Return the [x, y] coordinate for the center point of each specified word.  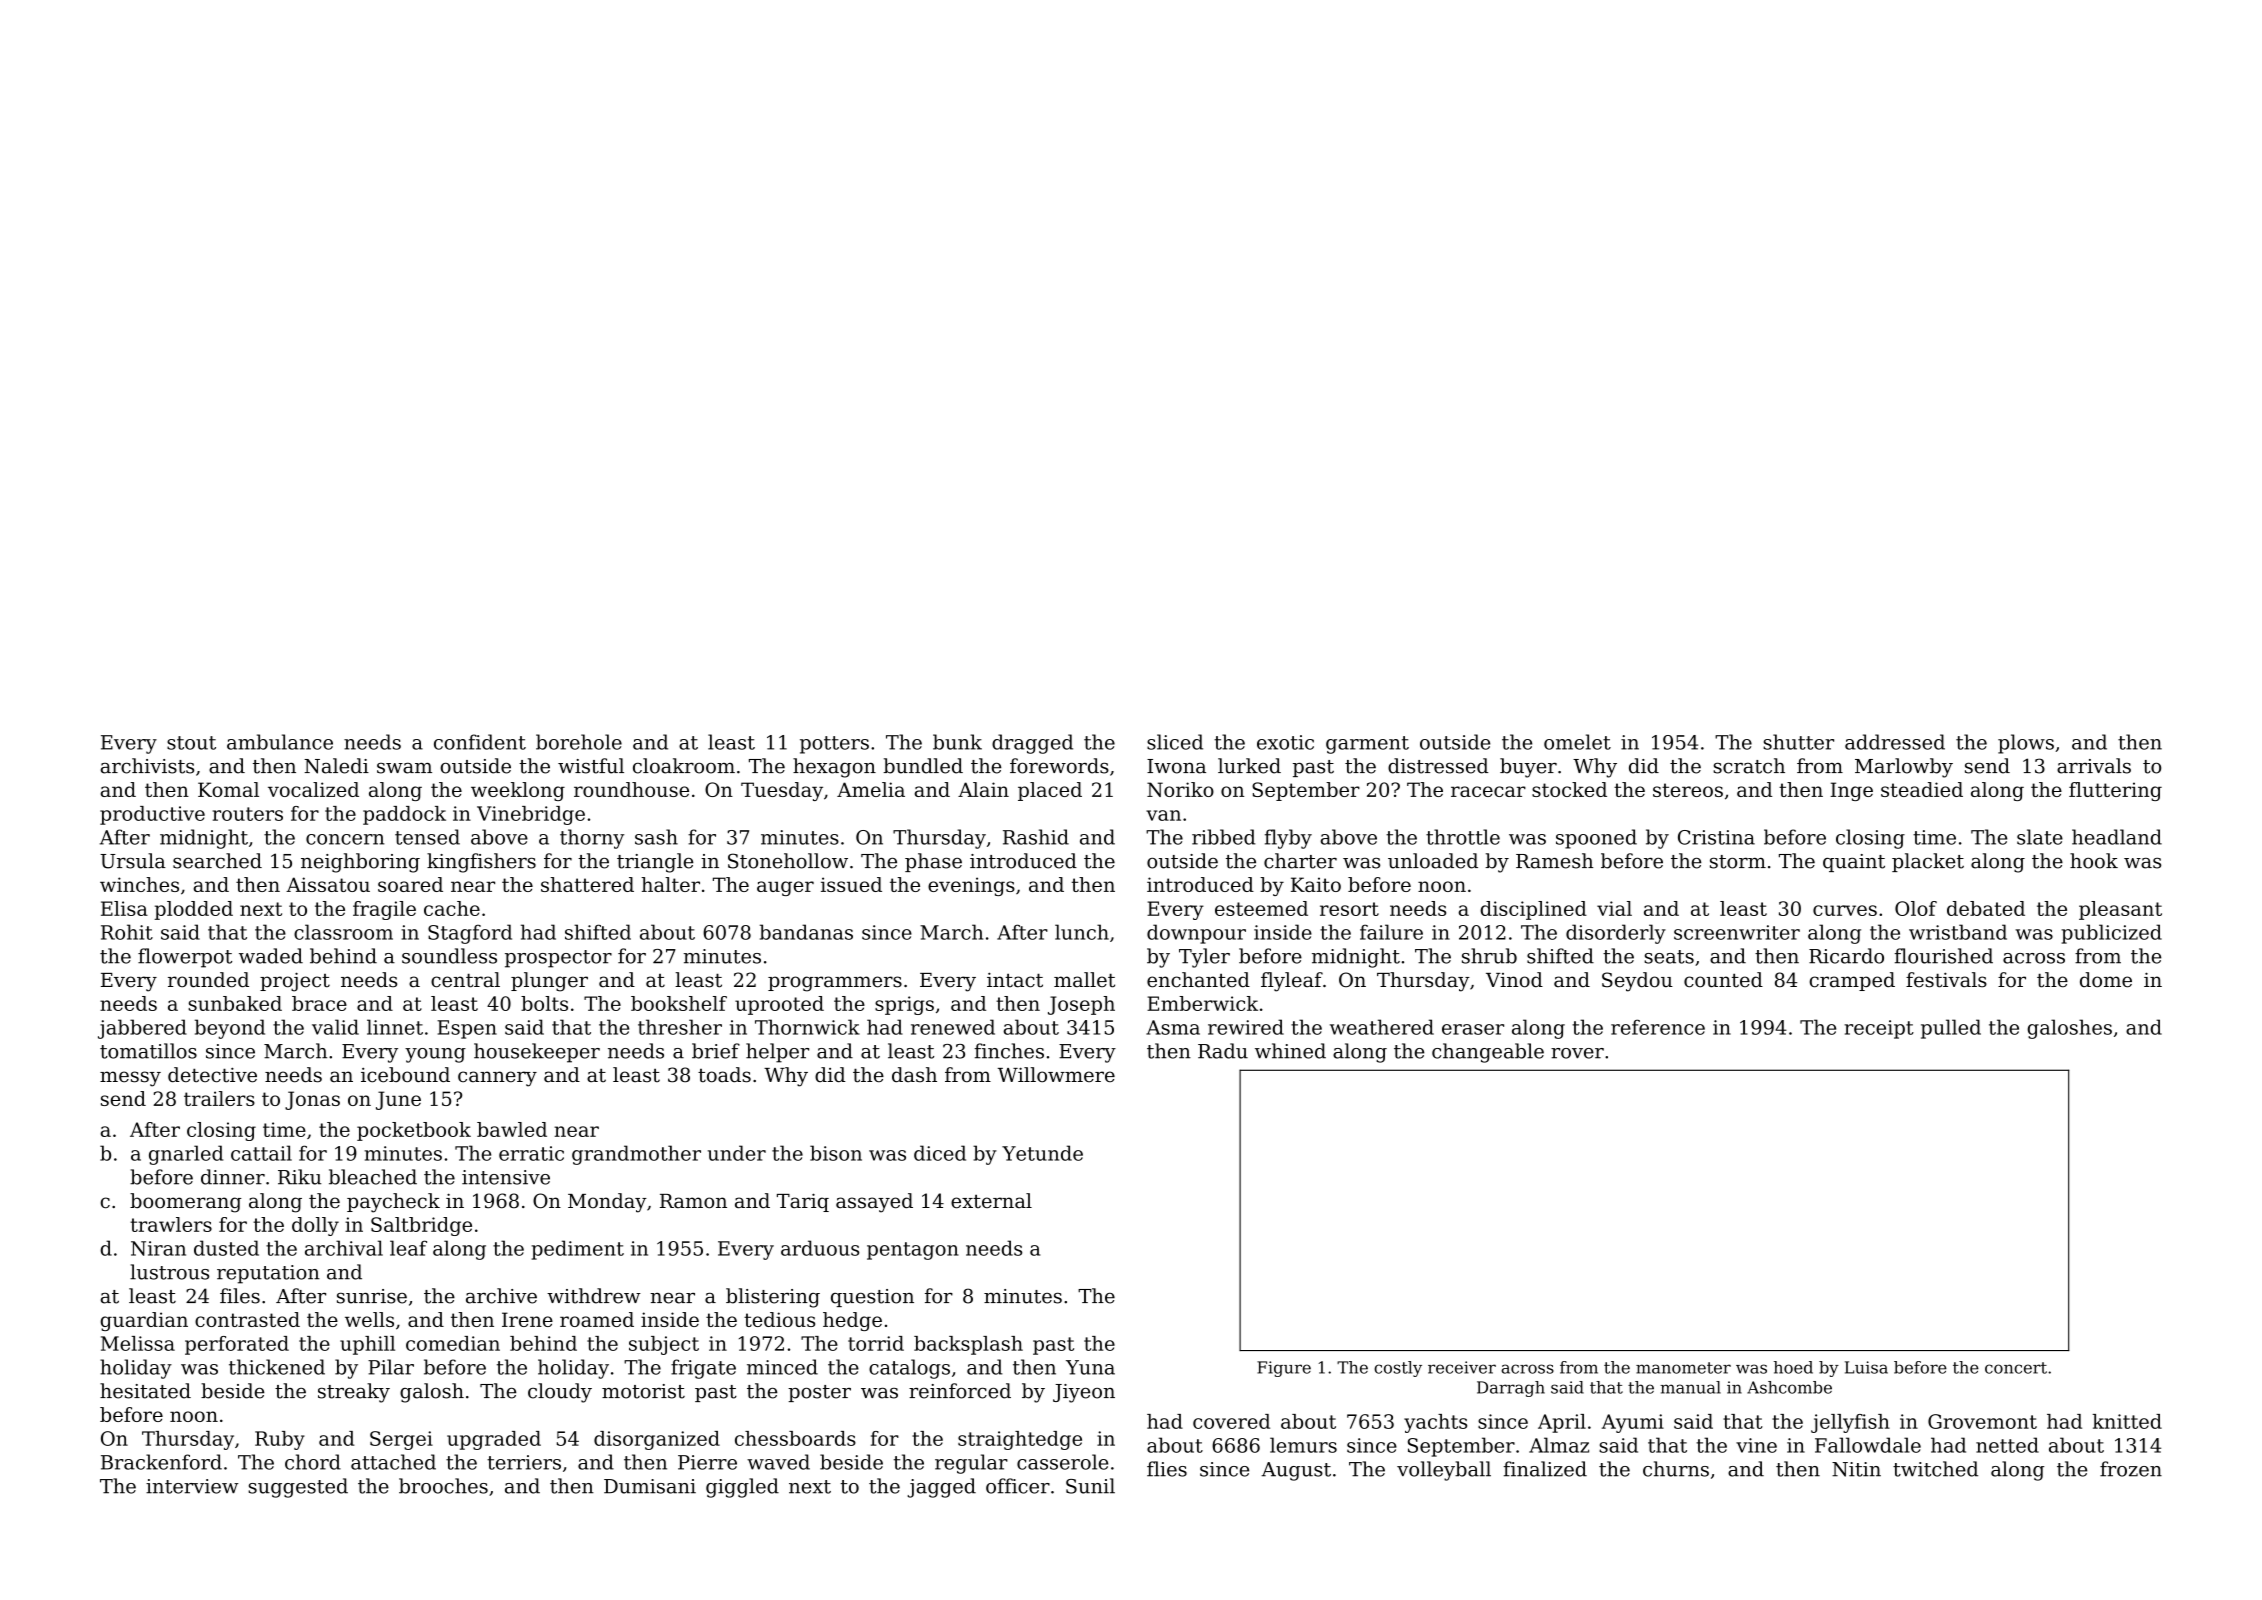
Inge [1851, 791]
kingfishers [481, 863]
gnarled [186, 1155]
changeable [1488, 1053]
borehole [579, 742]
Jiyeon [1084, 1393]
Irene [527, 1319]
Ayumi [1633, 1423]
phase [933, 862]
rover [1577, 1053]
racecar [1488, 791]
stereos [1688, 790]
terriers [524, 1462]
